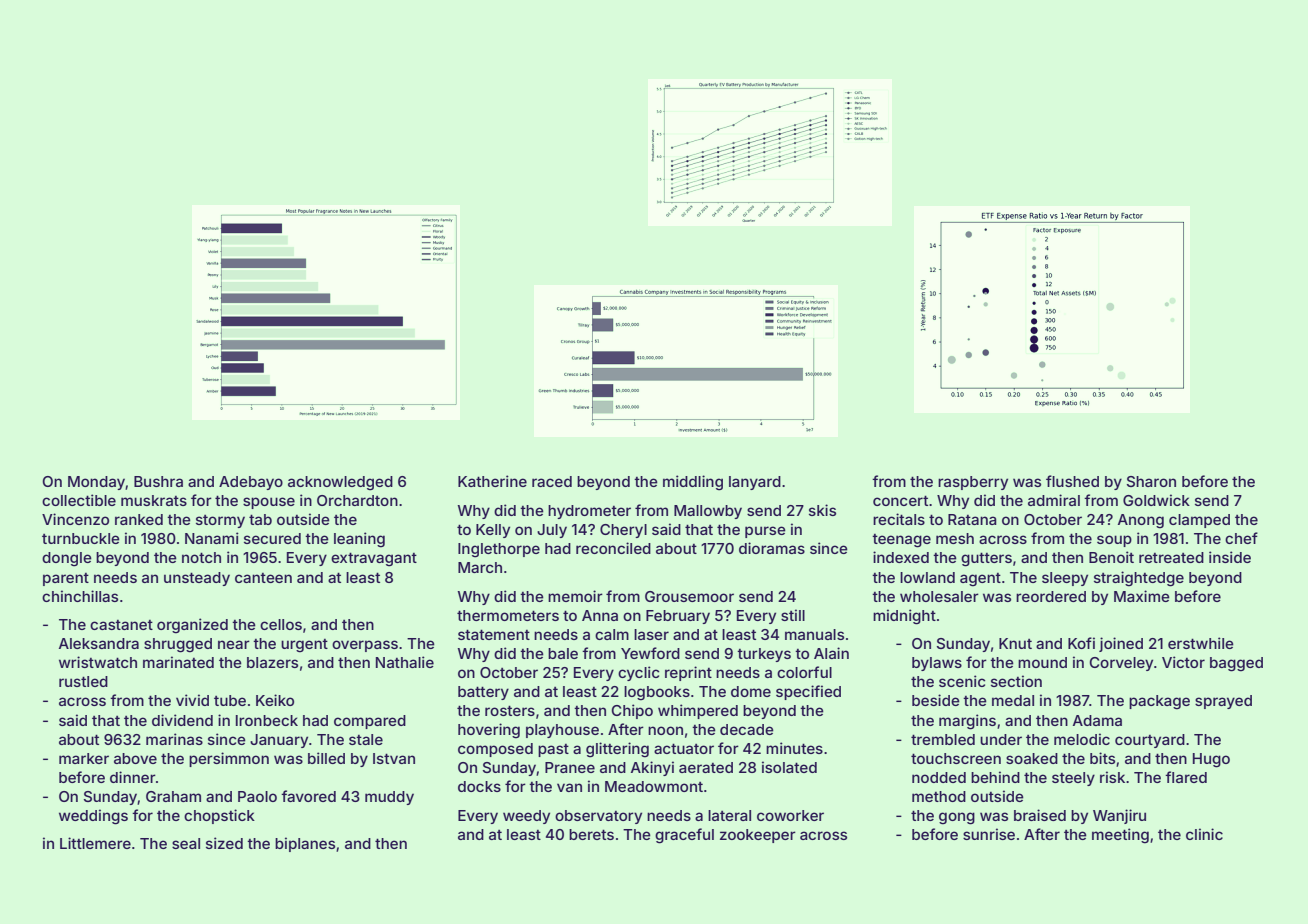 Image resolution: width=1308 pixels, height=924 pixels. Describe the element at coordinates (281, 624) in the document. I see `cellos` at that location.
